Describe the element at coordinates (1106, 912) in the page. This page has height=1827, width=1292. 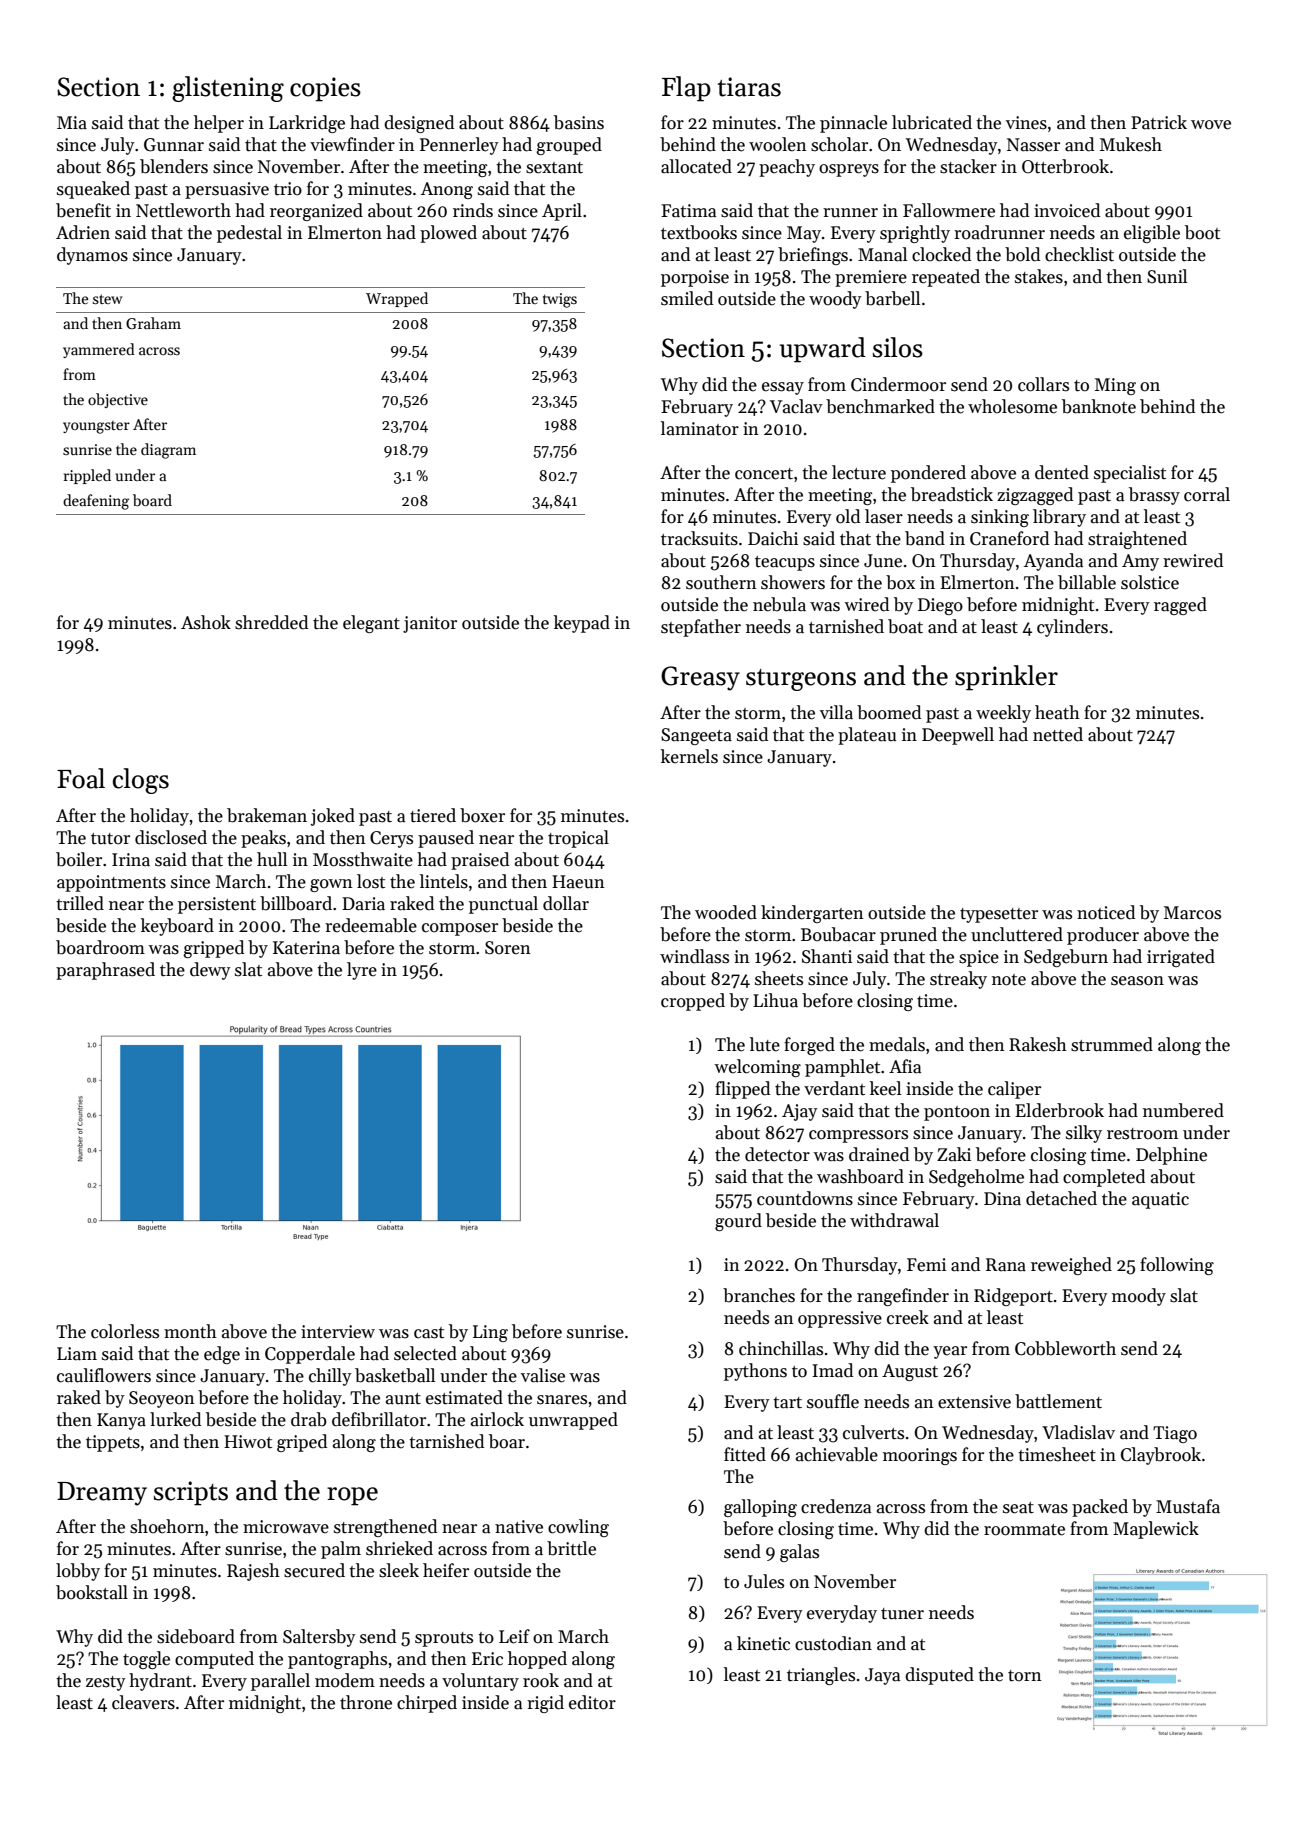
I see `noticed` at that location.
